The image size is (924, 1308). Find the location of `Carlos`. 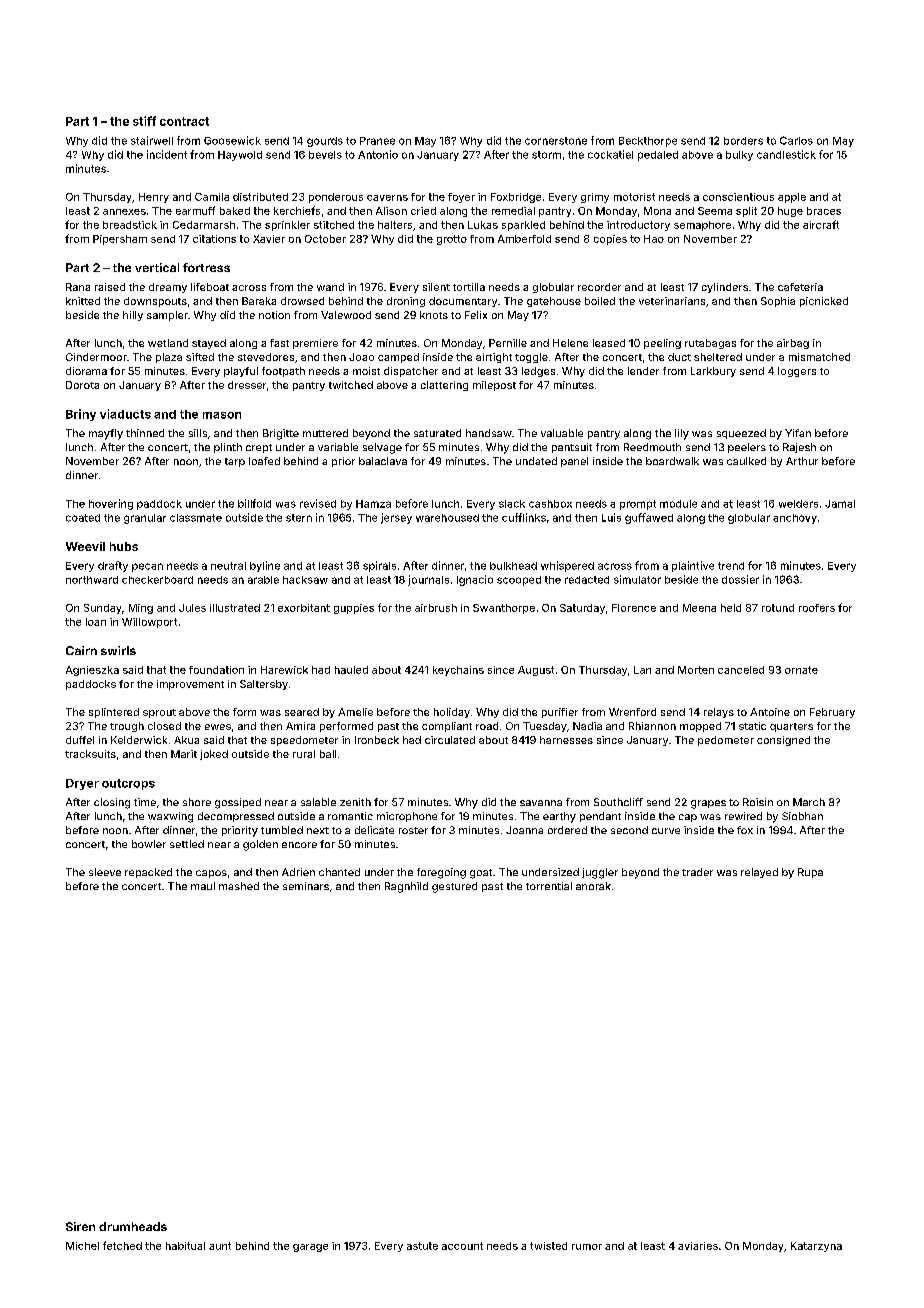

Carlos is located at coordinates (796, 140).
